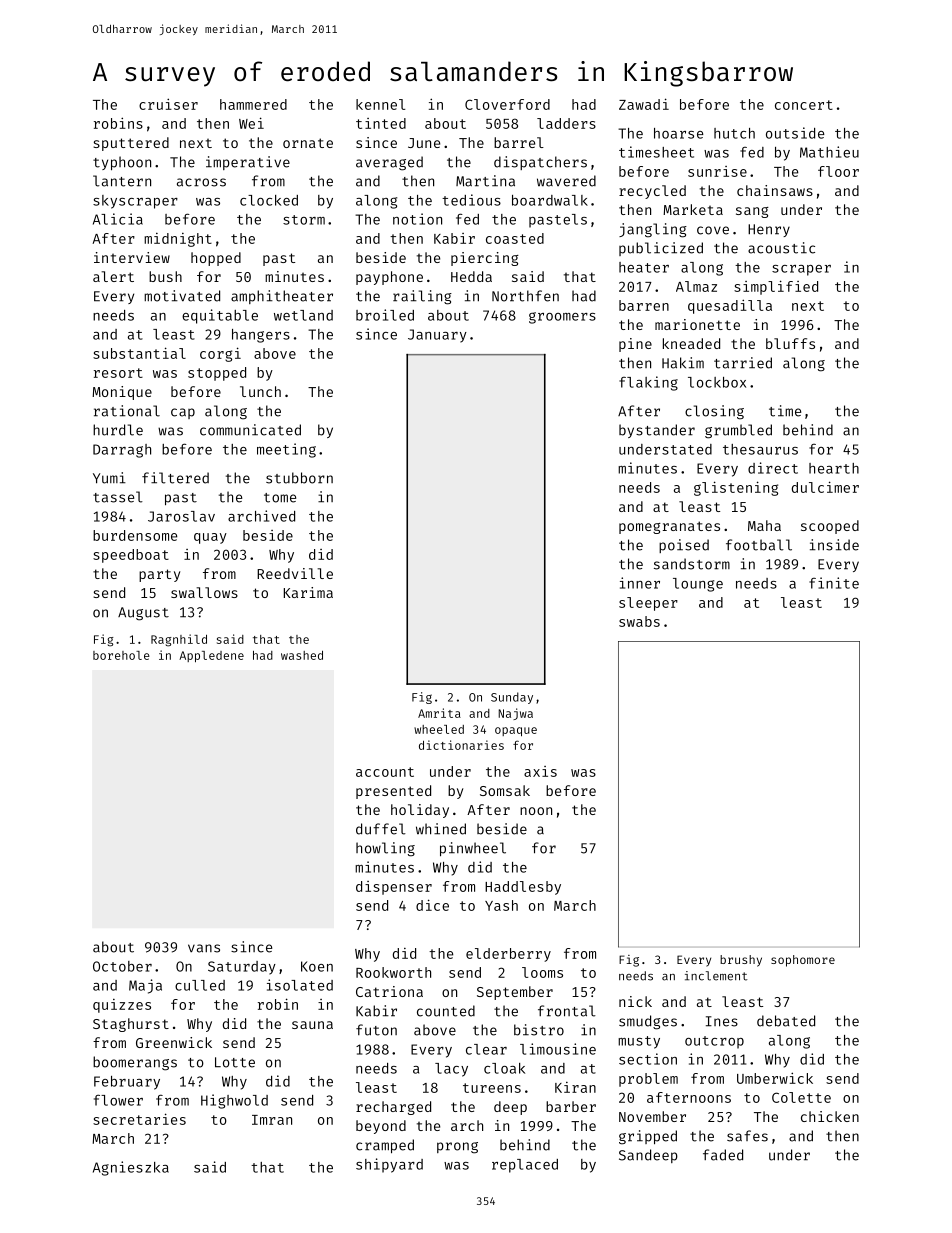 The image size is (952, 1233). What do you see at coordinates (747, 1136) in the screenshot?
I see `safes` at bounding box center [747, 1136].
